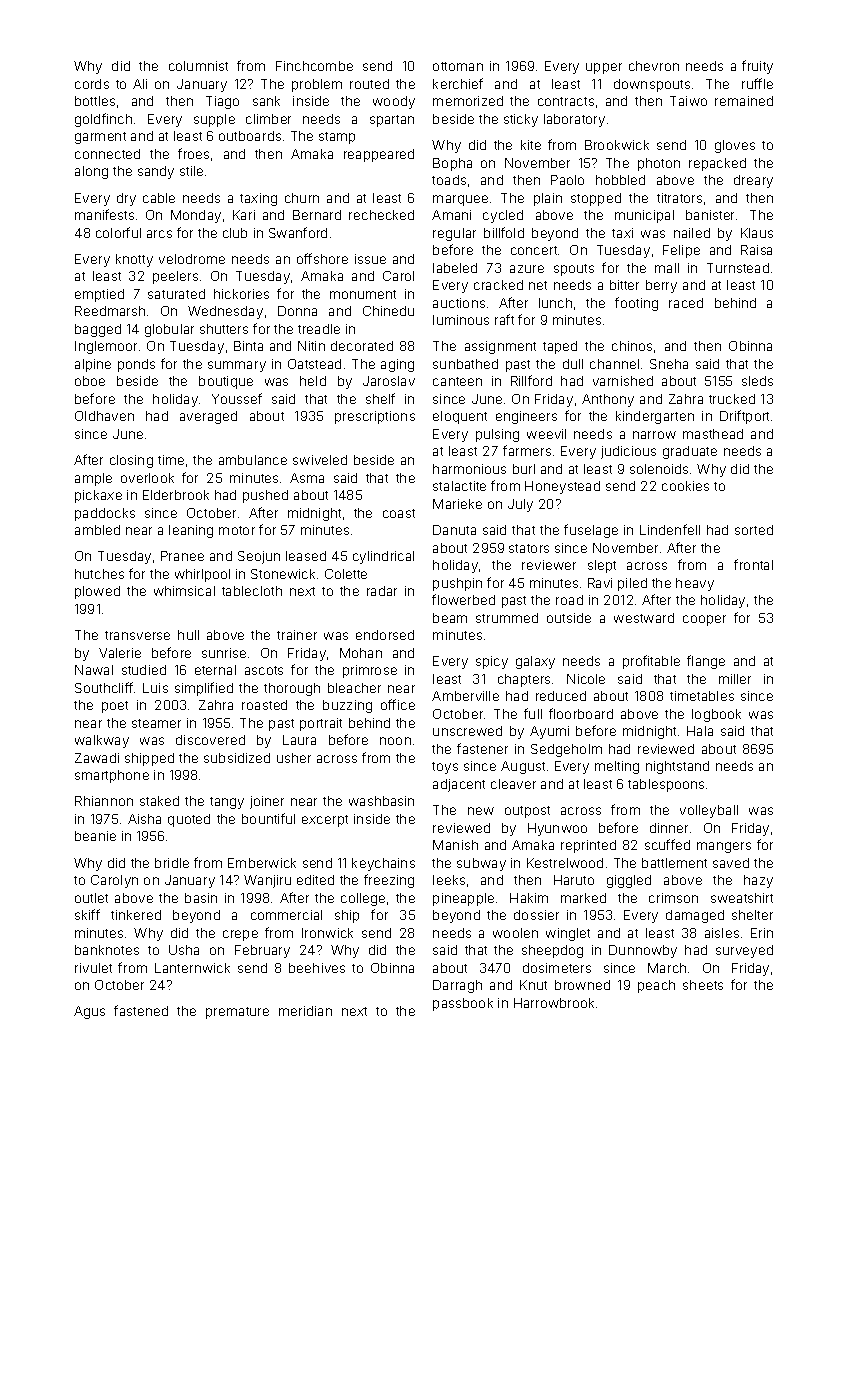  I want to click on sticky, so click(521, 120).
